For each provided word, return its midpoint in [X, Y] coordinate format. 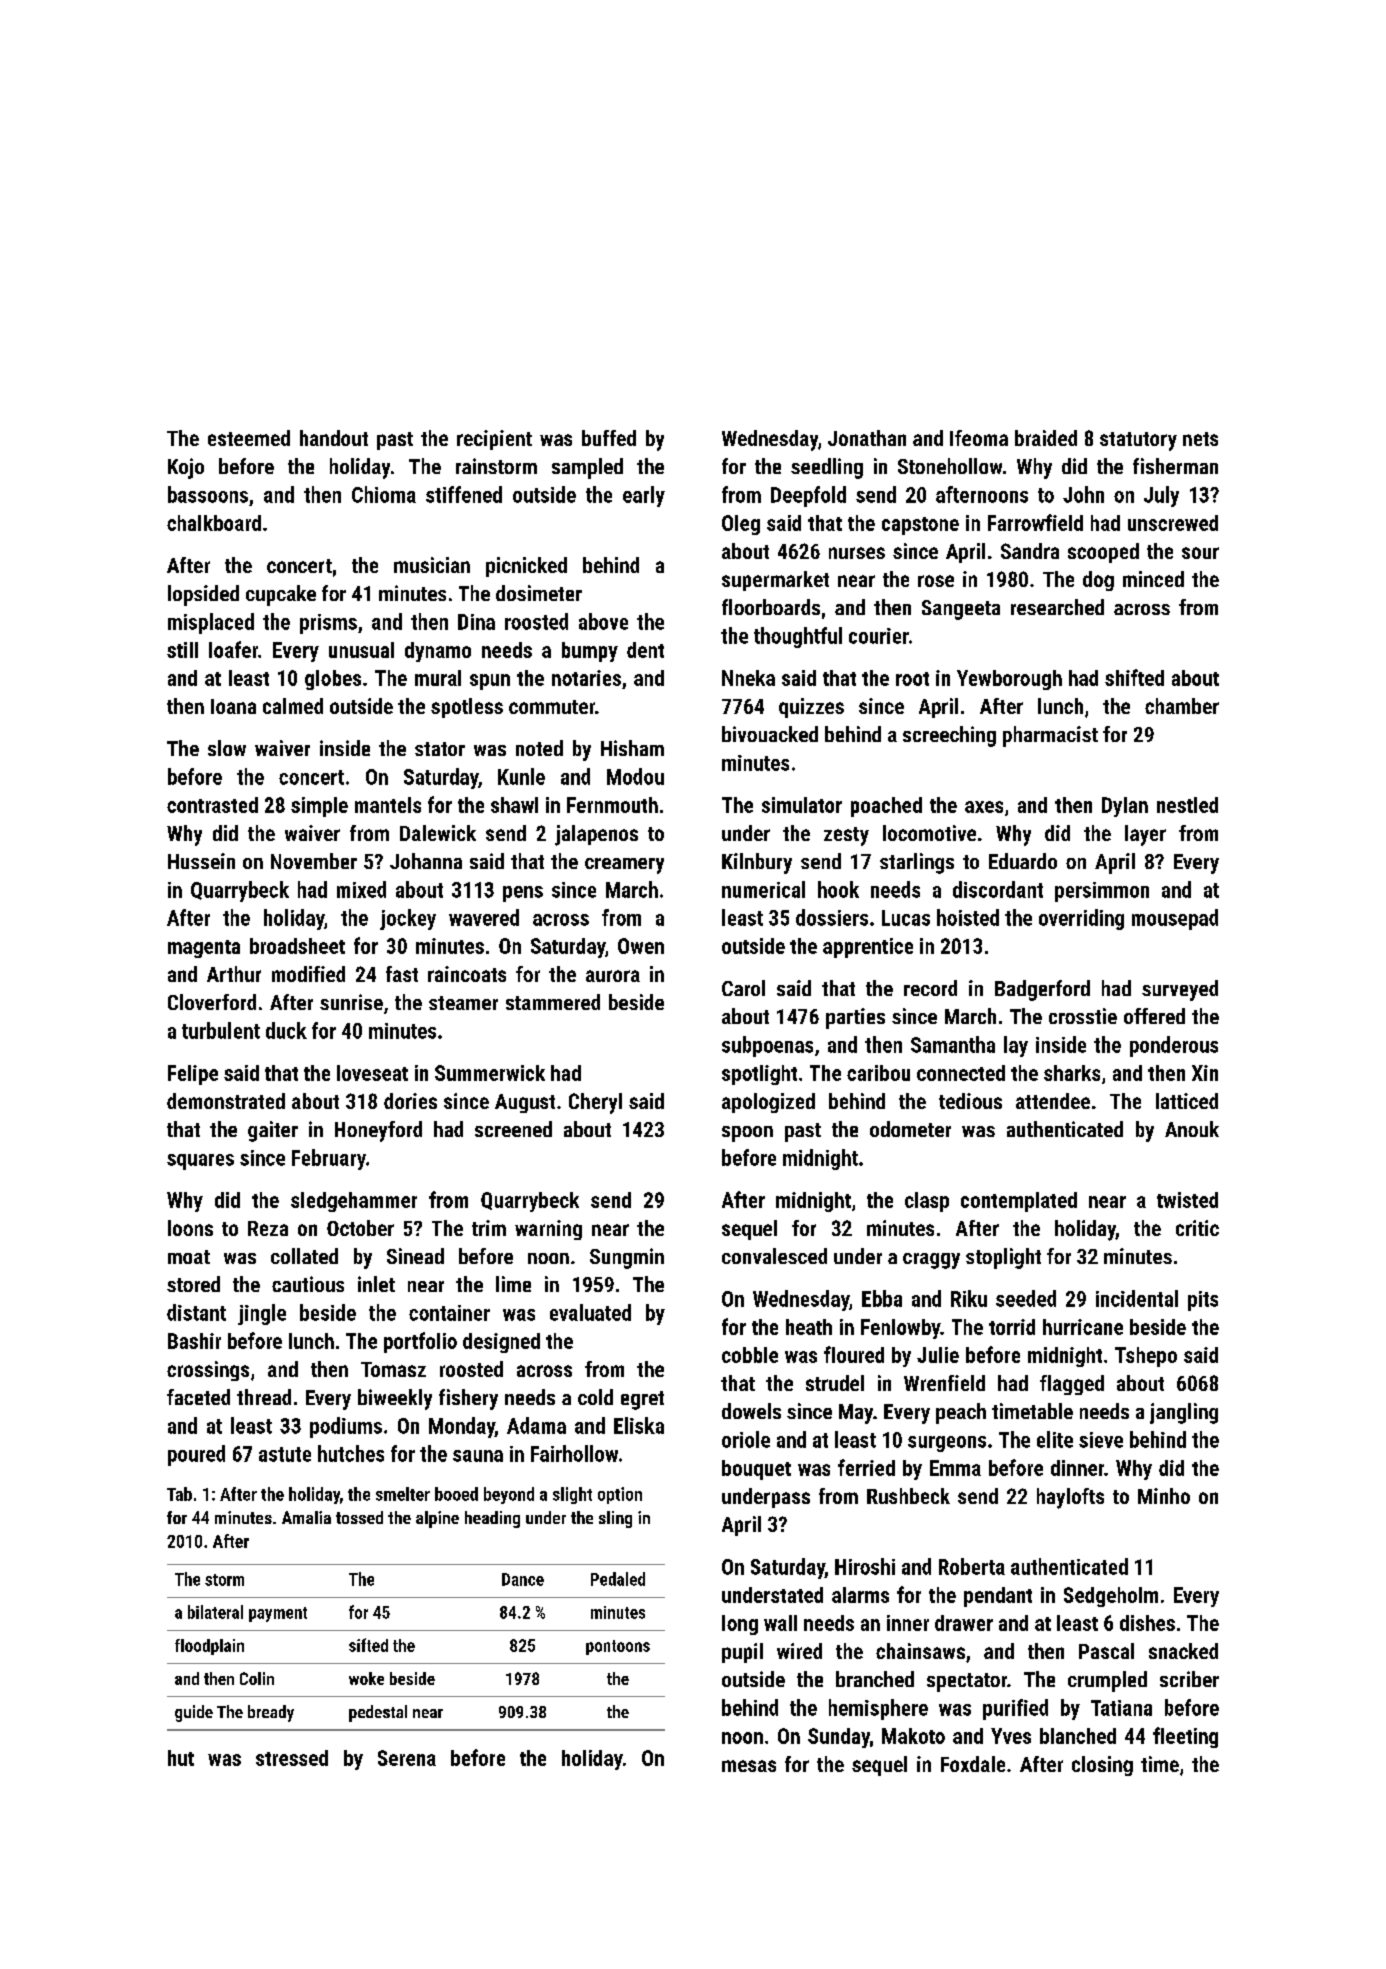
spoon [747, 1134]
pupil [742, 1653]
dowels [751, 1411]
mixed [361, 889]
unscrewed [1173, 523]
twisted [1187, 1200]
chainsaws [920, 1651]
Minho [1164, 1496]
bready [271, 1713]
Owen [641, 946]
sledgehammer [354, 1202]
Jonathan [867, 438]
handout [334, 438]
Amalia [306, 1517]
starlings [917, 863]
